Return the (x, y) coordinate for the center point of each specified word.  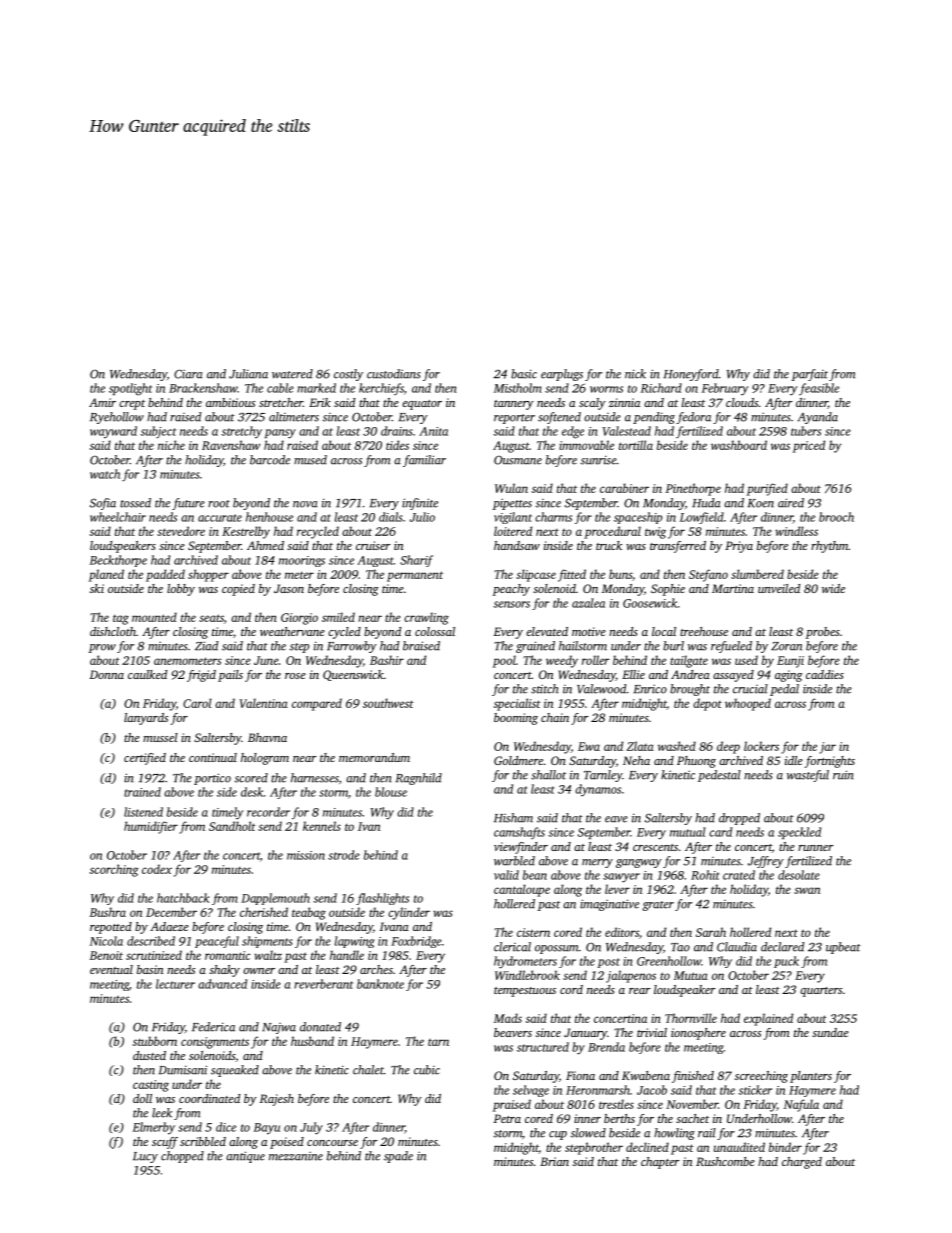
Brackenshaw (203, 388)
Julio (422, 517)
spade (398, 1157)
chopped (182, 1157)
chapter (660, 1163)
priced (809, 446)
